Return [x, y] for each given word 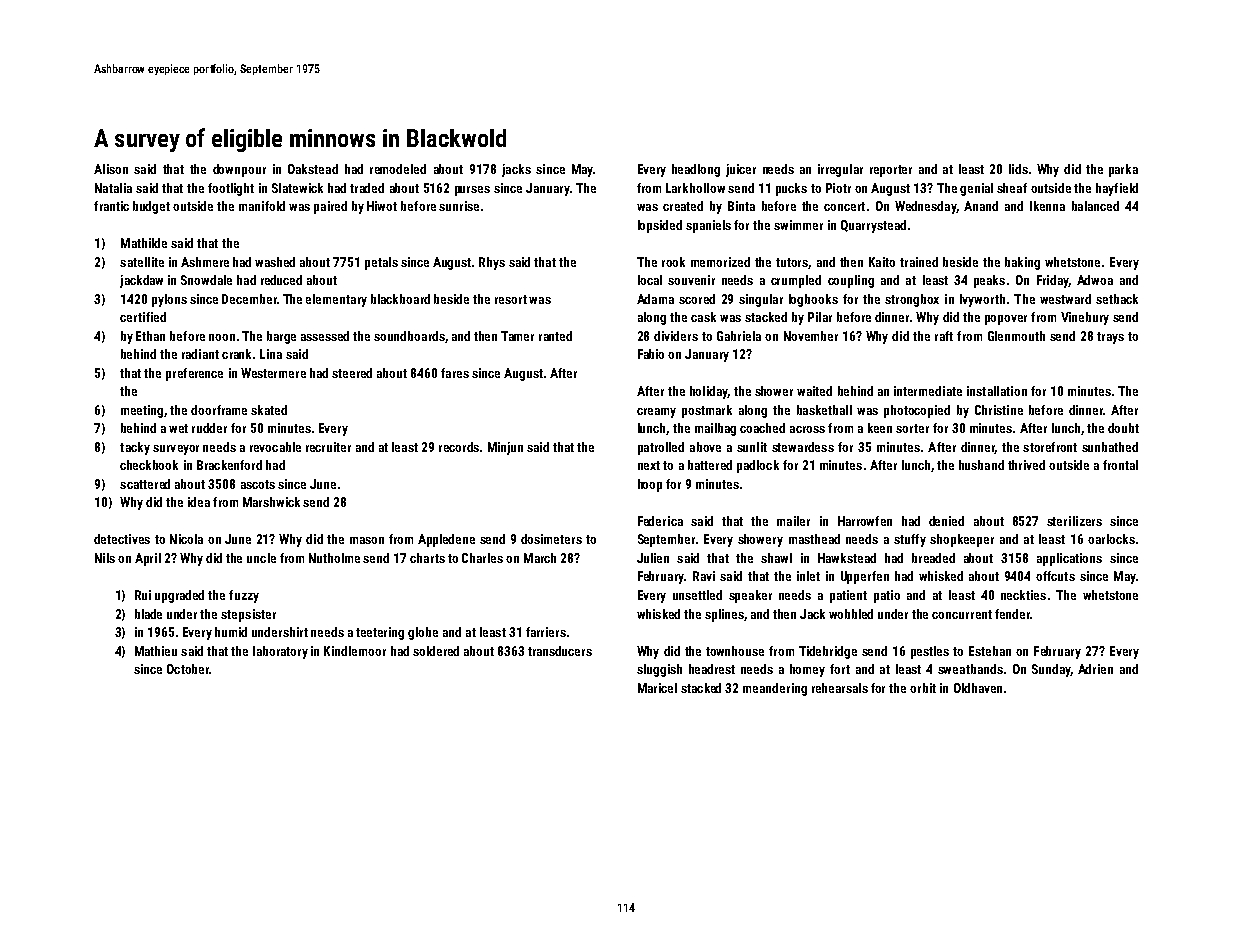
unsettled [697, 595]
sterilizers [1074, 521]
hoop [650, 485]
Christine [999, 410]
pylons [169, 300]
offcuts [1055, 576]
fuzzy [244, 596]
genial [976, 189]
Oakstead [313, 169]
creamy [656, 413]
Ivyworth [982, 300]
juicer [741, 170]
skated [269, 410]
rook [673, 262]
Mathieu [156, 651]
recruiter [328, 447]
